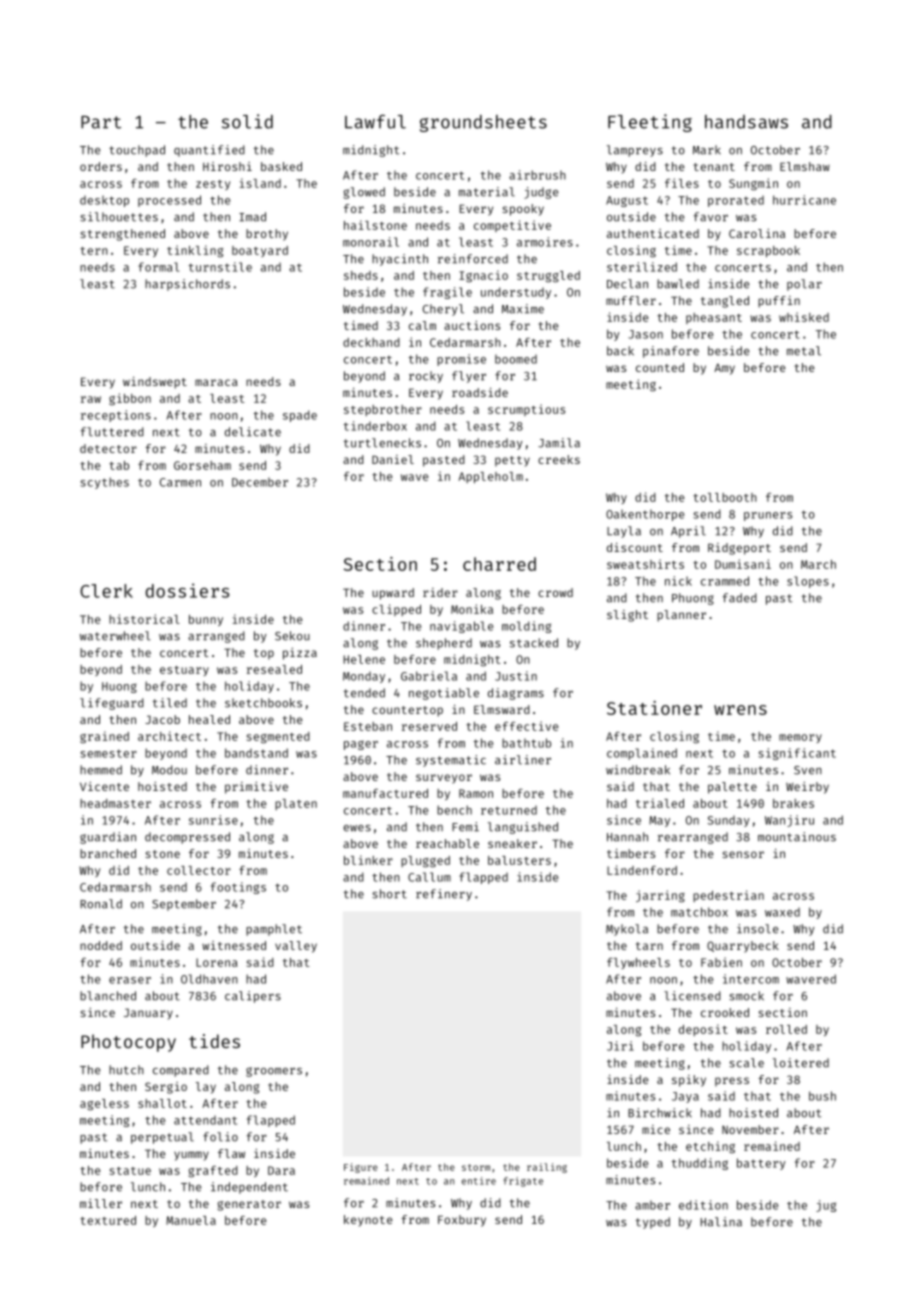  I want to click on lifeguard, so click(112, 704).
